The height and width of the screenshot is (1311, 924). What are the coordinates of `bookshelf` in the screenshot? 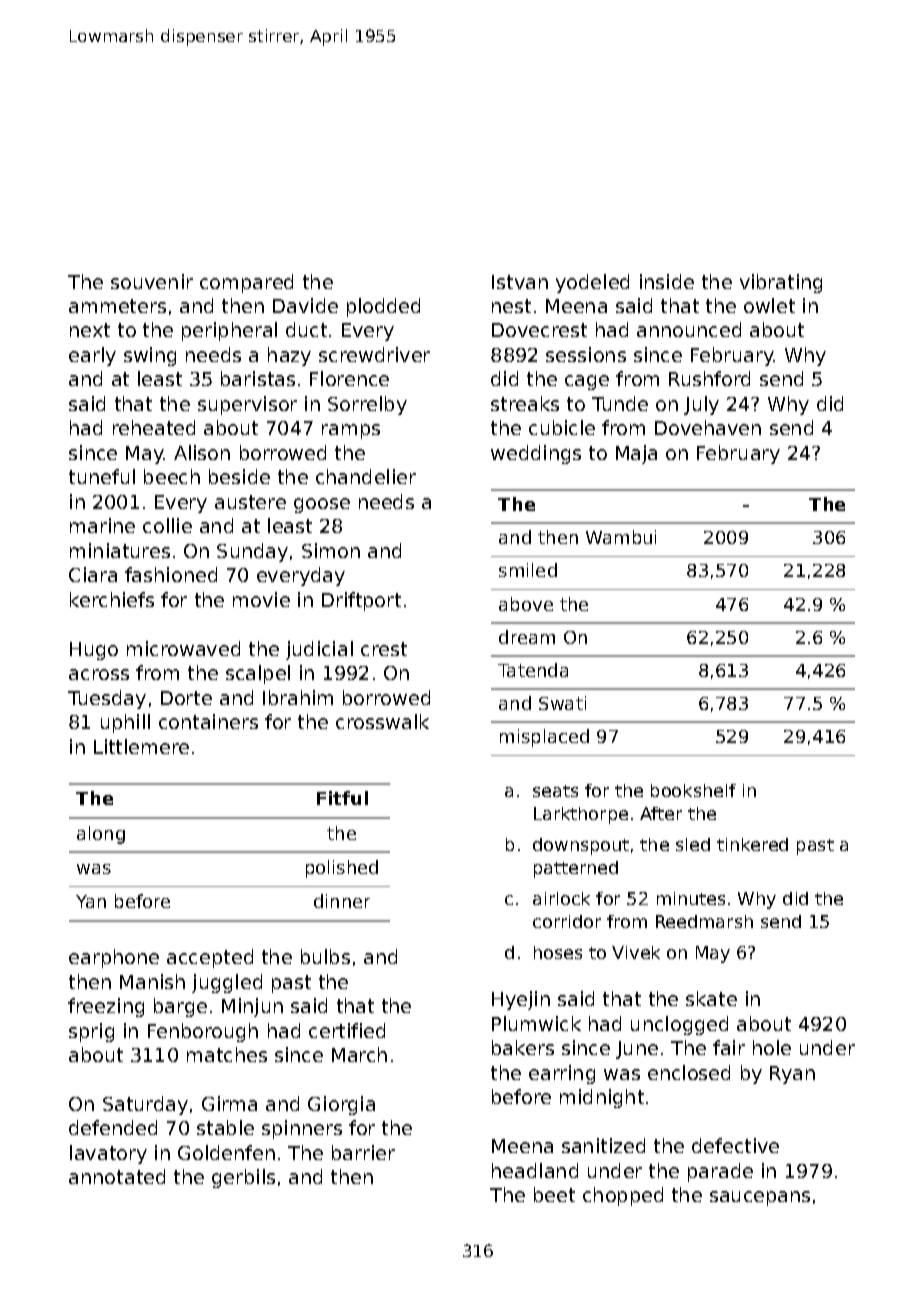 It's located at (693, 790).
